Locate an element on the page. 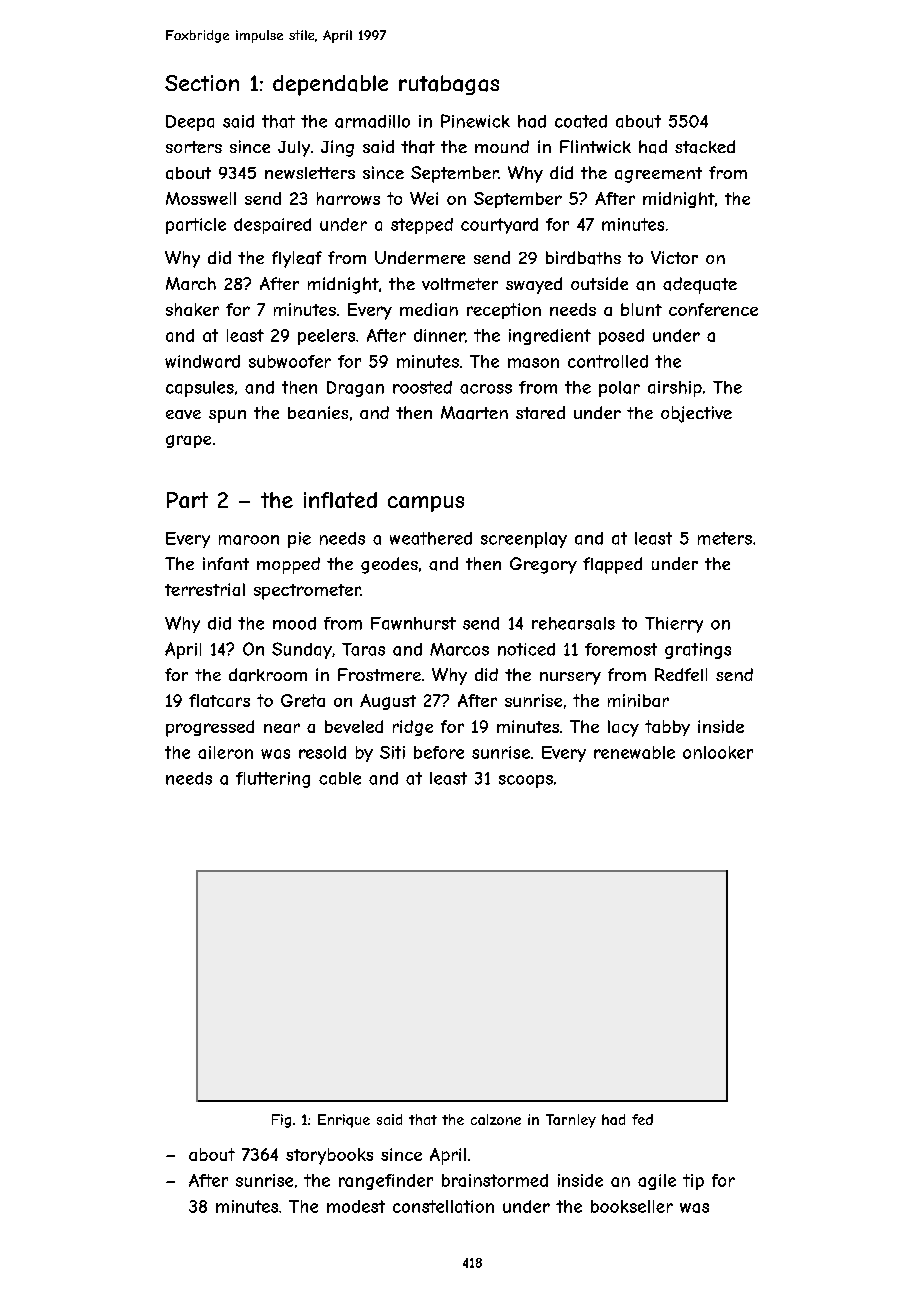  Wei is located at coordinates (424, 198).
